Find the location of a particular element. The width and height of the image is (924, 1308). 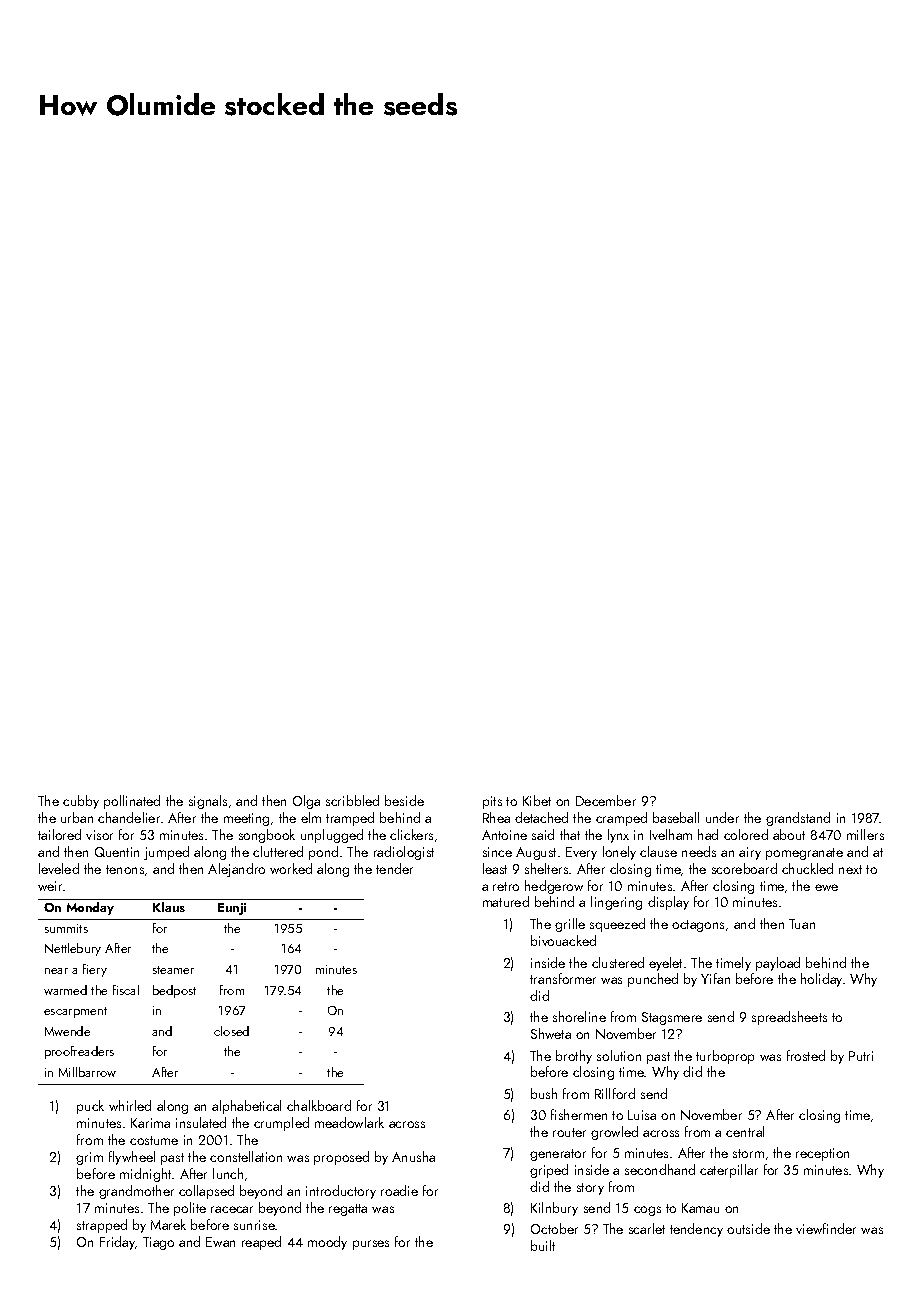

Olga is located at coordinates (306, 802).
